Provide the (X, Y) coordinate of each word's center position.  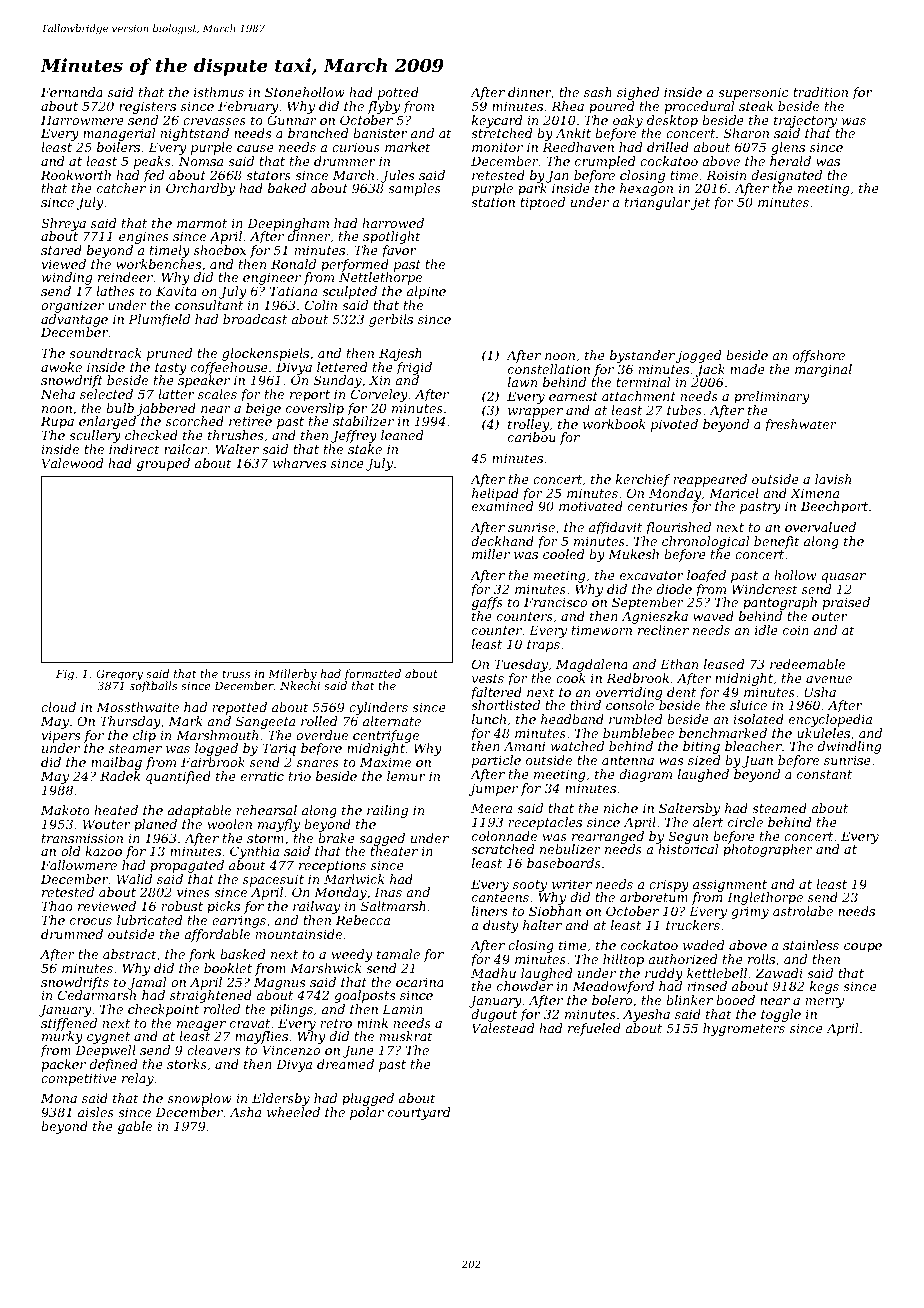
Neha (58, 394)
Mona (59, 1098)
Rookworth (76, 175)
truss (236, 674)
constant (824, 774)
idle (766, 630)
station (493, 202)
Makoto (65, 810)
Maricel (734, 493)
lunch (489, 719)
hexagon (646, 190)
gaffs (487, 604)
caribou (532, 437)
